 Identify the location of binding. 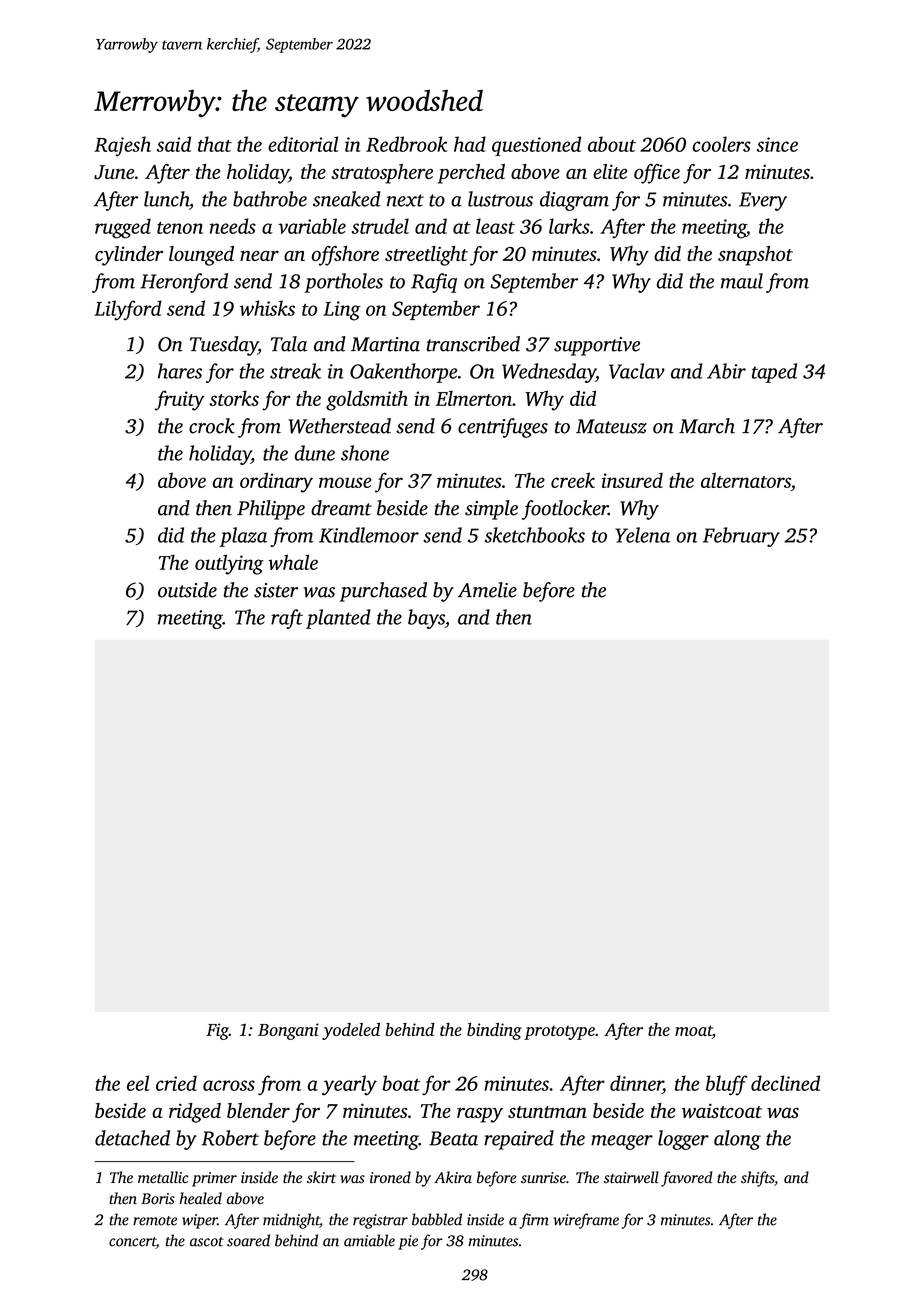
(494, 1031).
